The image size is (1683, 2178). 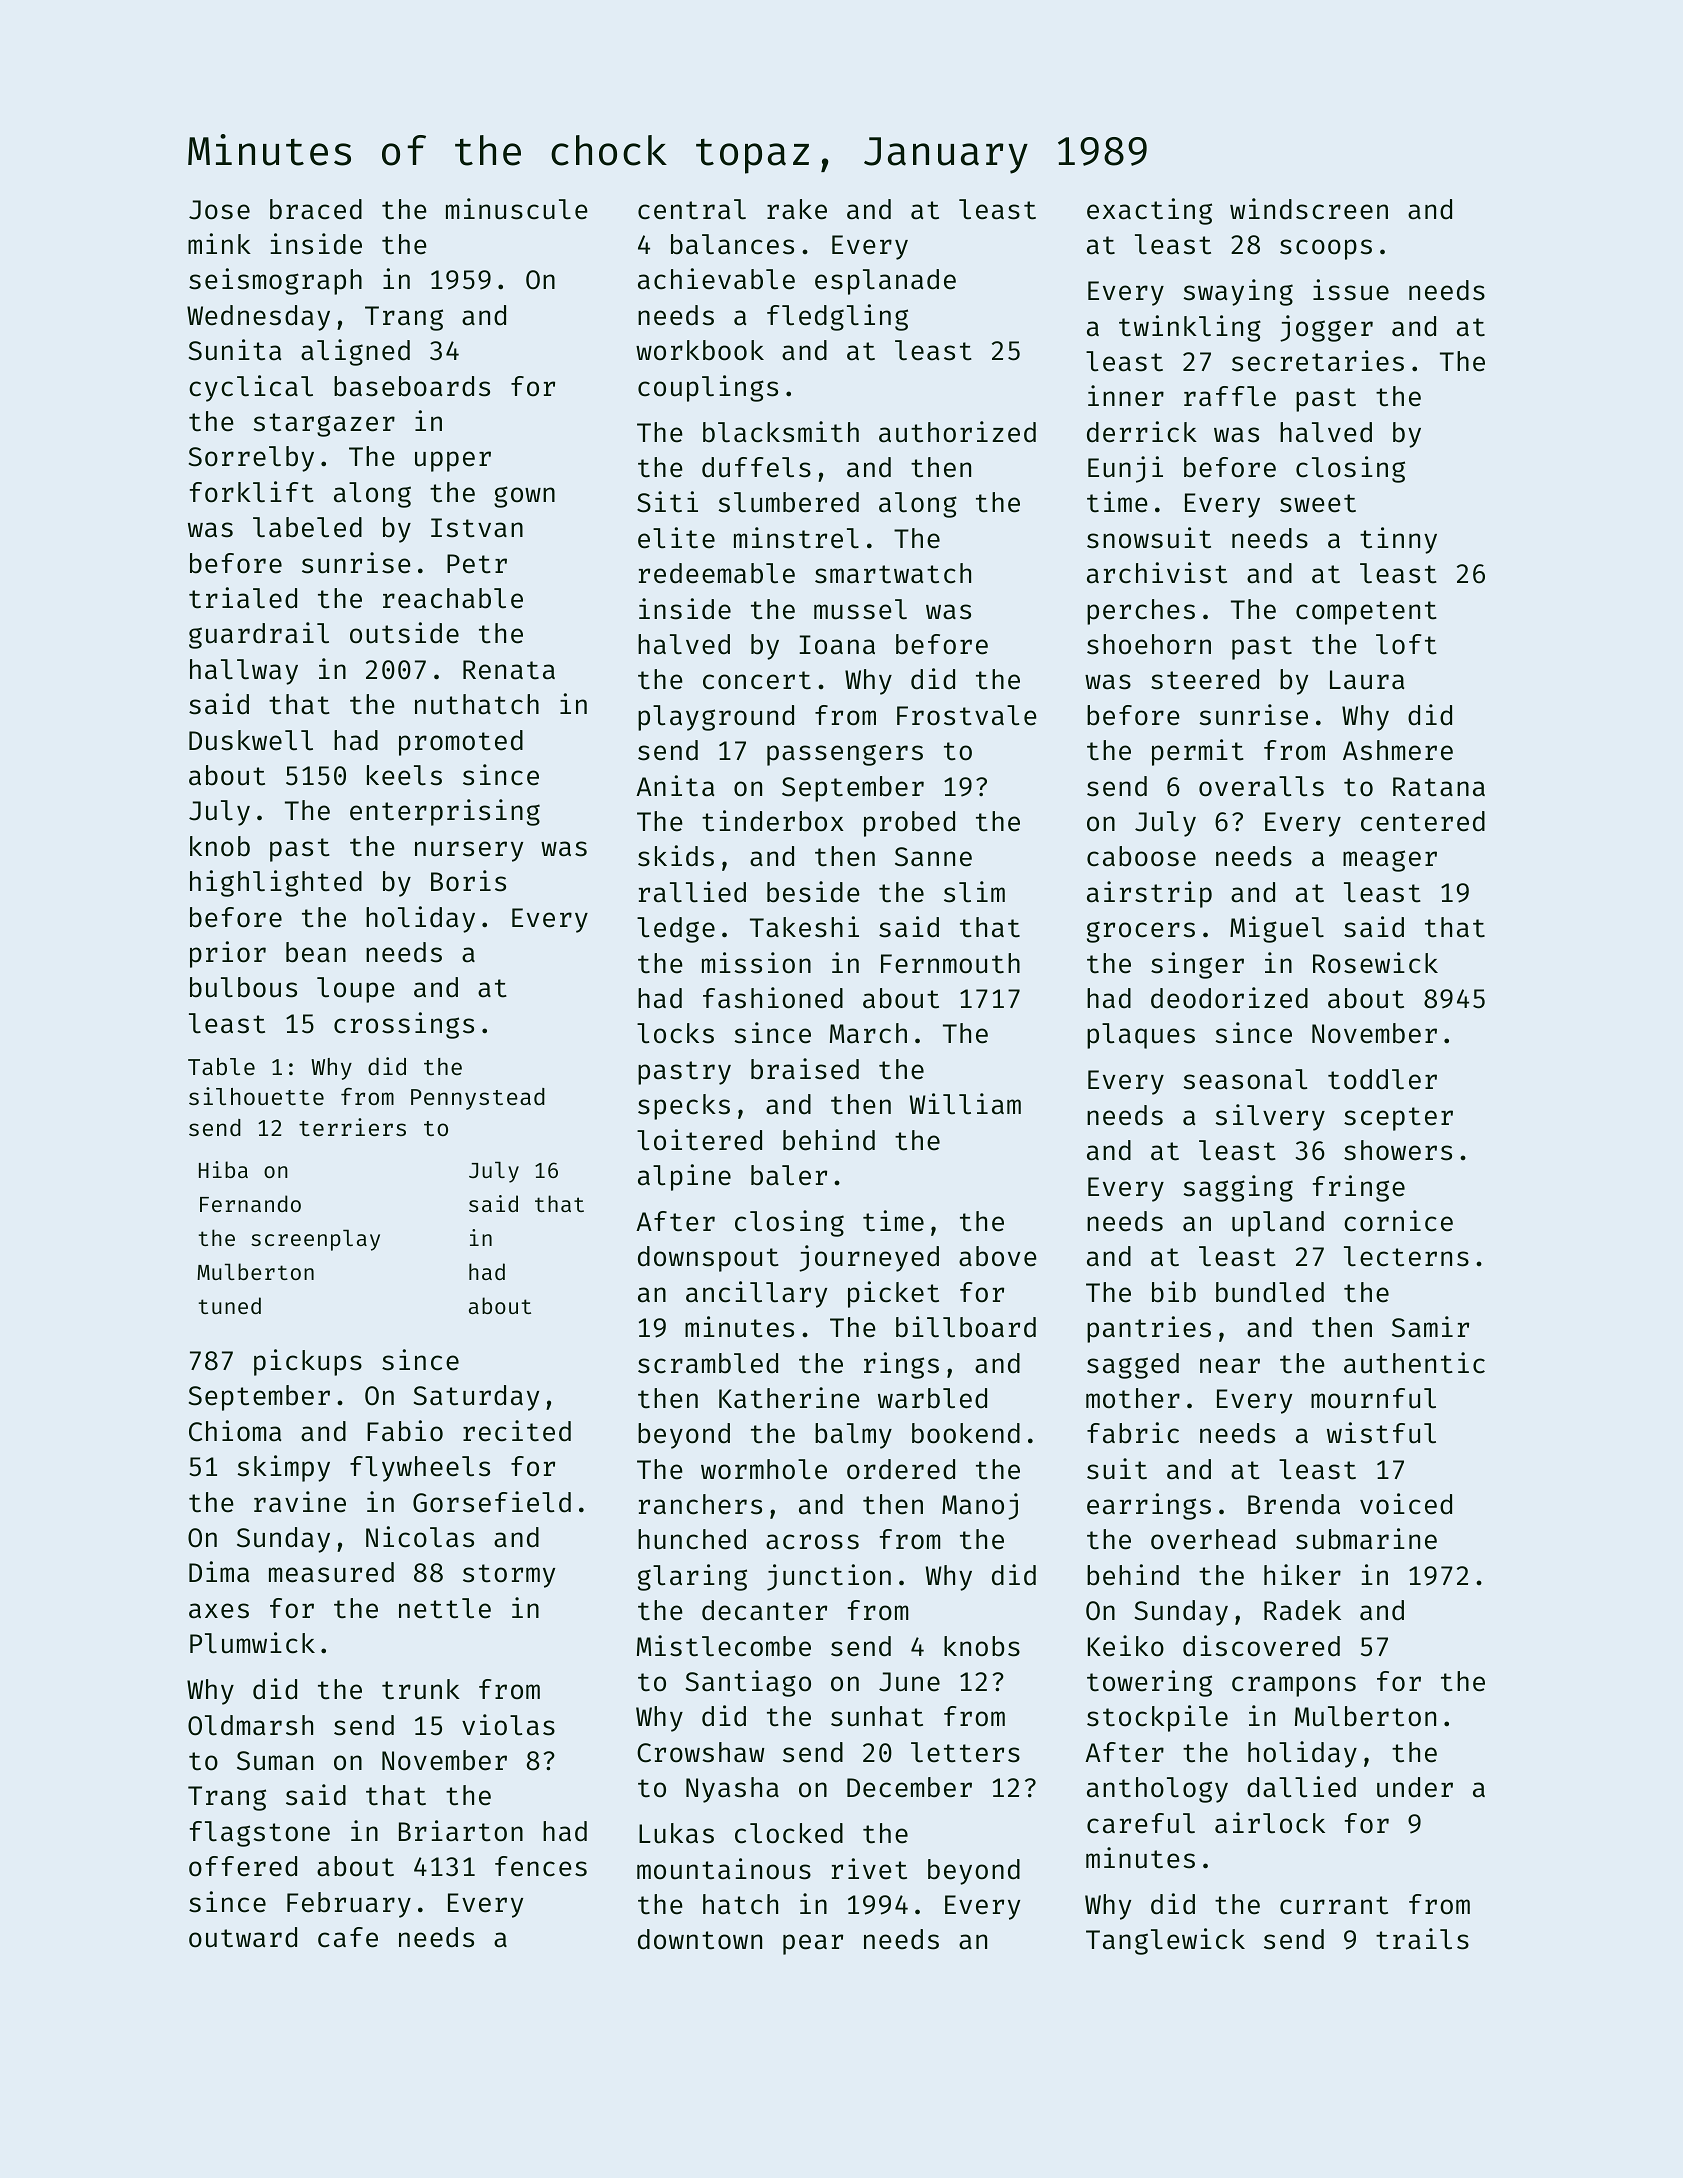 I want to click on derrick, so click(x=1142, y=432).
